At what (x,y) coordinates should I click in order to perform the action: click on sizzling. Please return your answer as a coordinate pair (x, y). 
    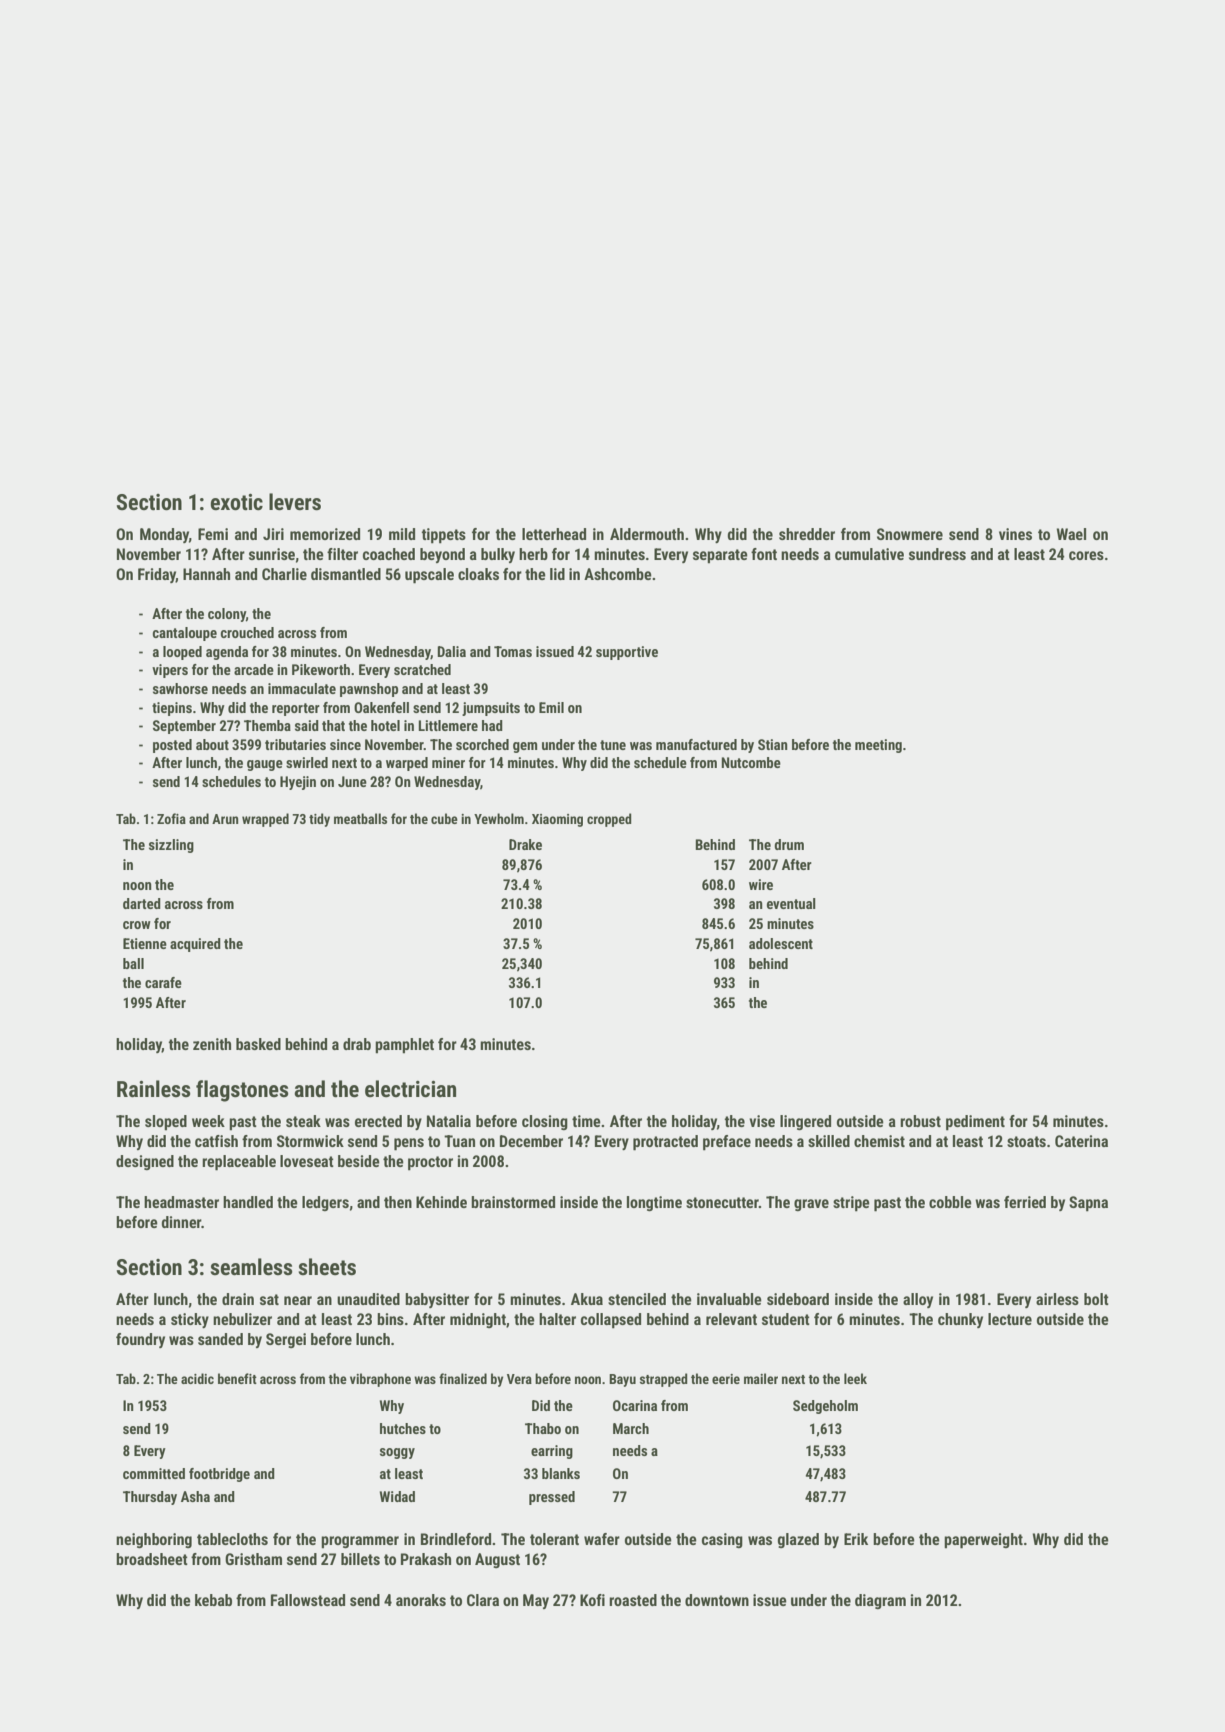
    Looking at the image, I should click on (171, 846).
